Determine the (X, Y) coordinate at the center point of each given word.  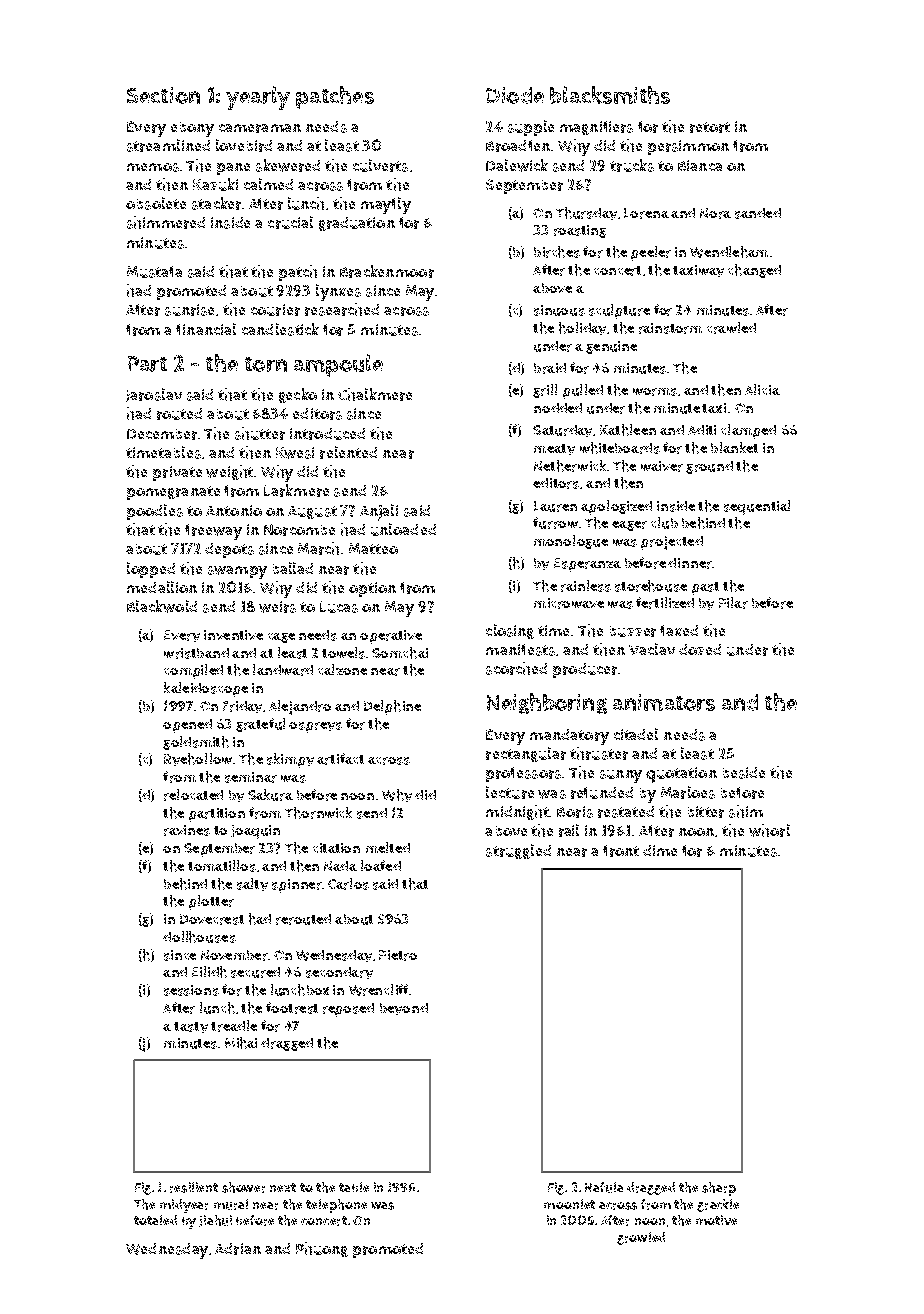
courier (275, 310)
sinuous (559, 310)
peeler (651, 253)
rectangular (526, 754)
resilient (194, 1187)
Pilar (733, 603)
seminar (251, 777)
